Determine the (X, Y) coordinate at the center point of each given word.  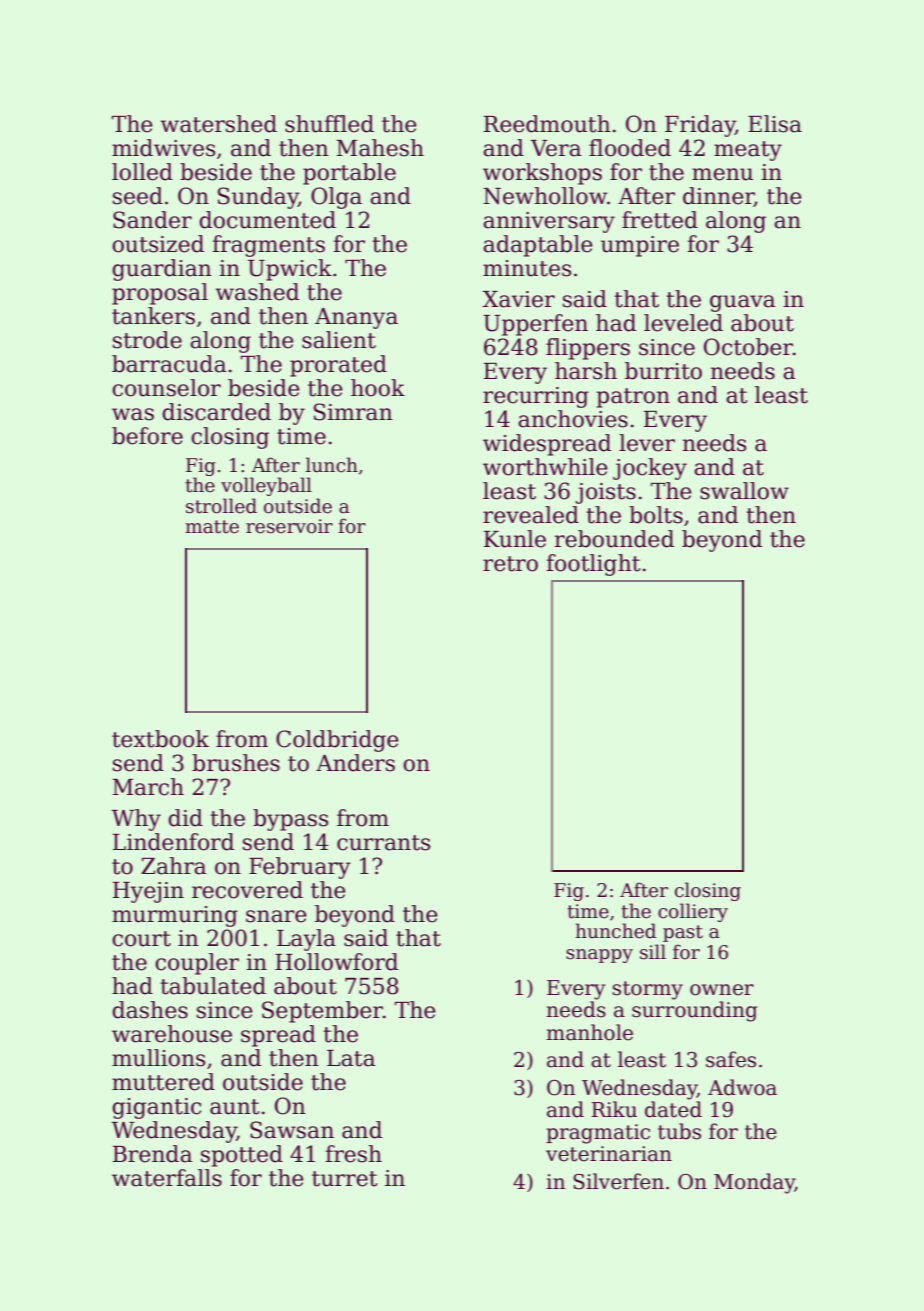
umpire (640, 246)
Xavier (518, 299)
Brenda (153, 1154)
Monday (754, 1183)
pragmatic (598, 1134)
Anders (355, 763)
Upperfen (535, 325)
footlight (593, 565)
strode (147, 340)
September (322, 1012)
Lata (351, 1058)
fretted (660, 220)
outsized (158, 244)
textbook (160, 739)
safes (731, 1059)
